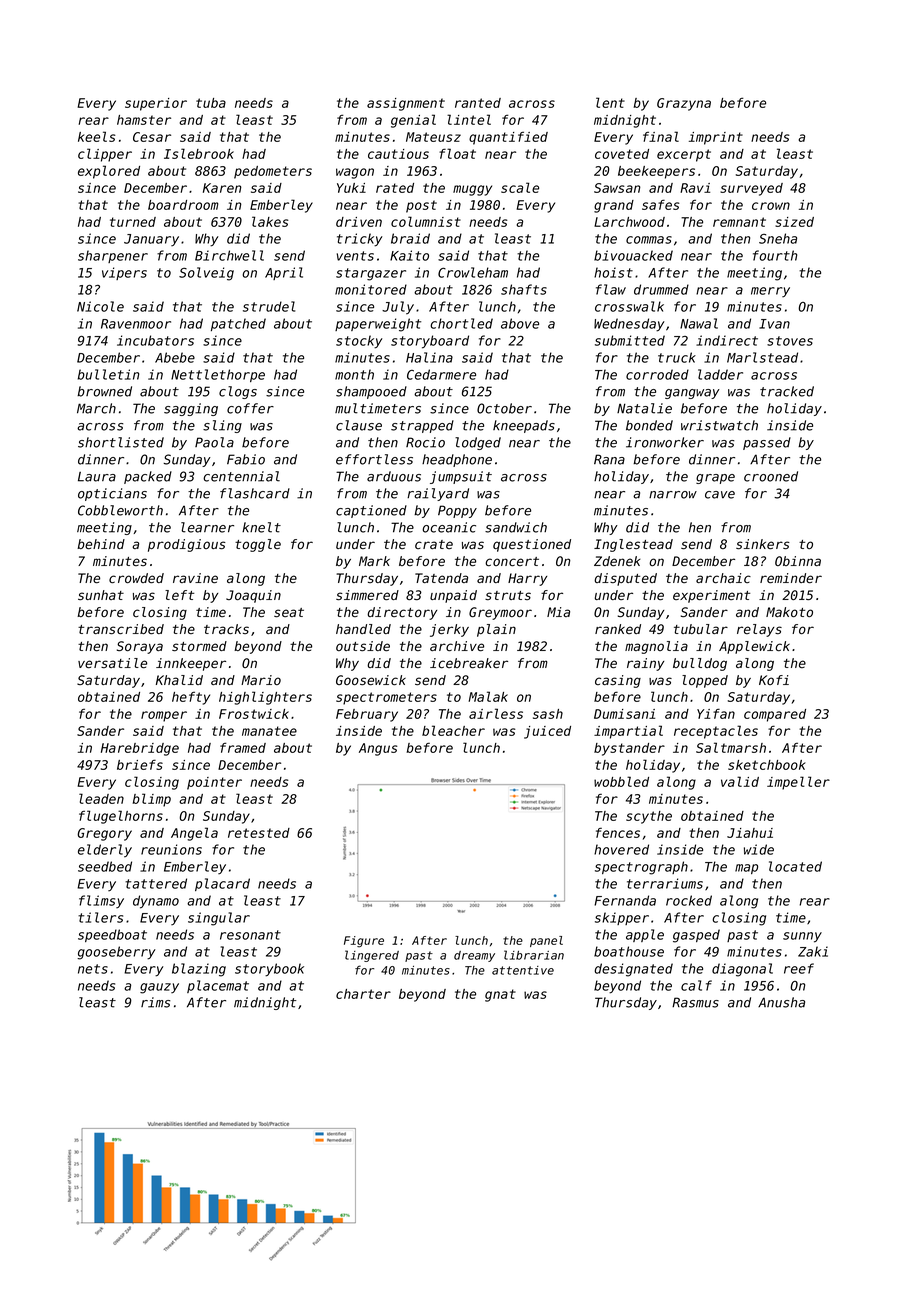 The width and height of the screenshot is (908, 1316). Describe the element at coordinates (478, 103) in the screenshot. I see `ranted` at that location.
